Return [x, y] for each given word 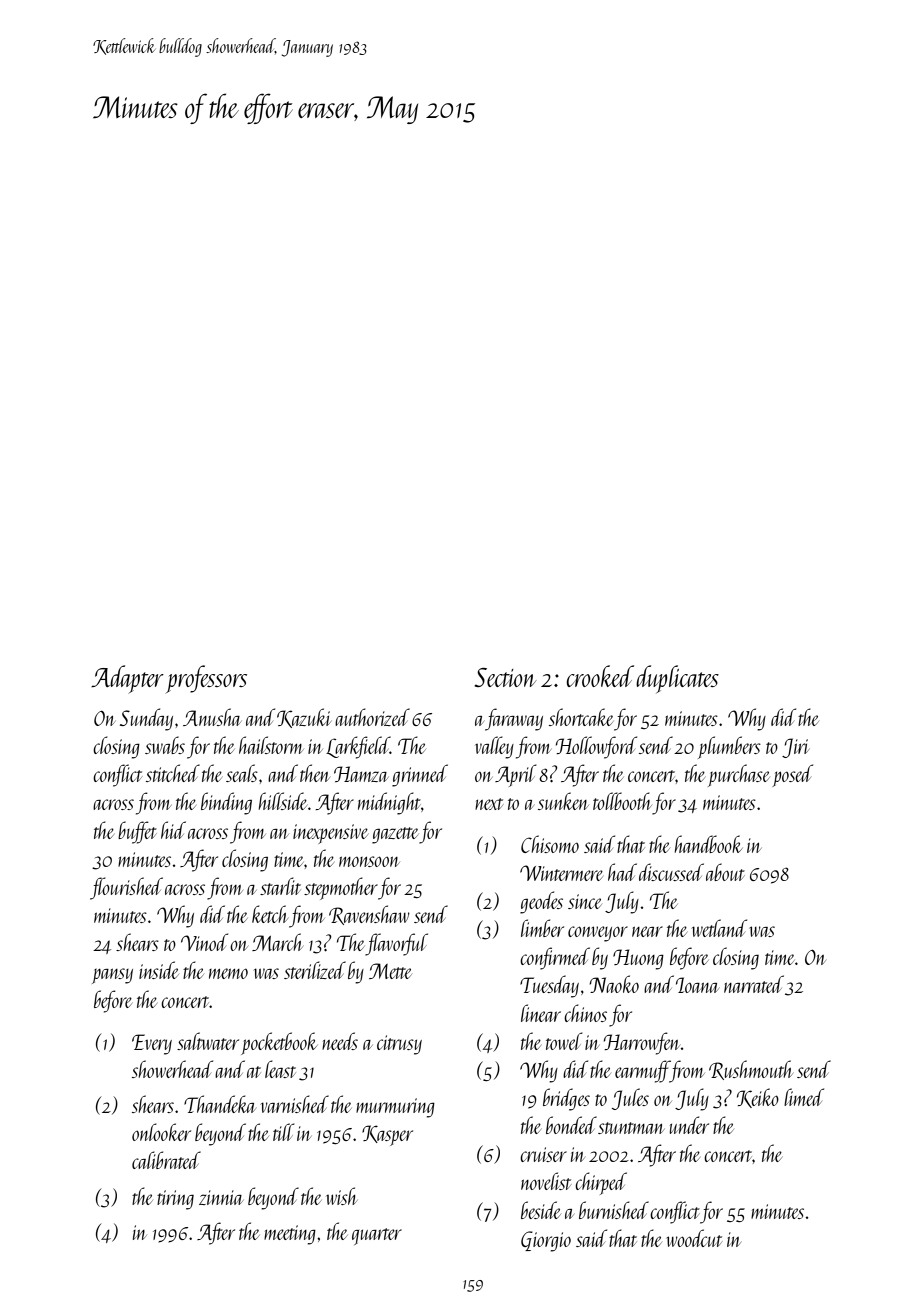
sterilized [315, 970]
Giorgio [546, 1241]
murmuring [395, 1108]
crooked [600, 676]
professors [206, 679]
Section [505, 677]
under [689, 1125]
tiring [175, 1200]
